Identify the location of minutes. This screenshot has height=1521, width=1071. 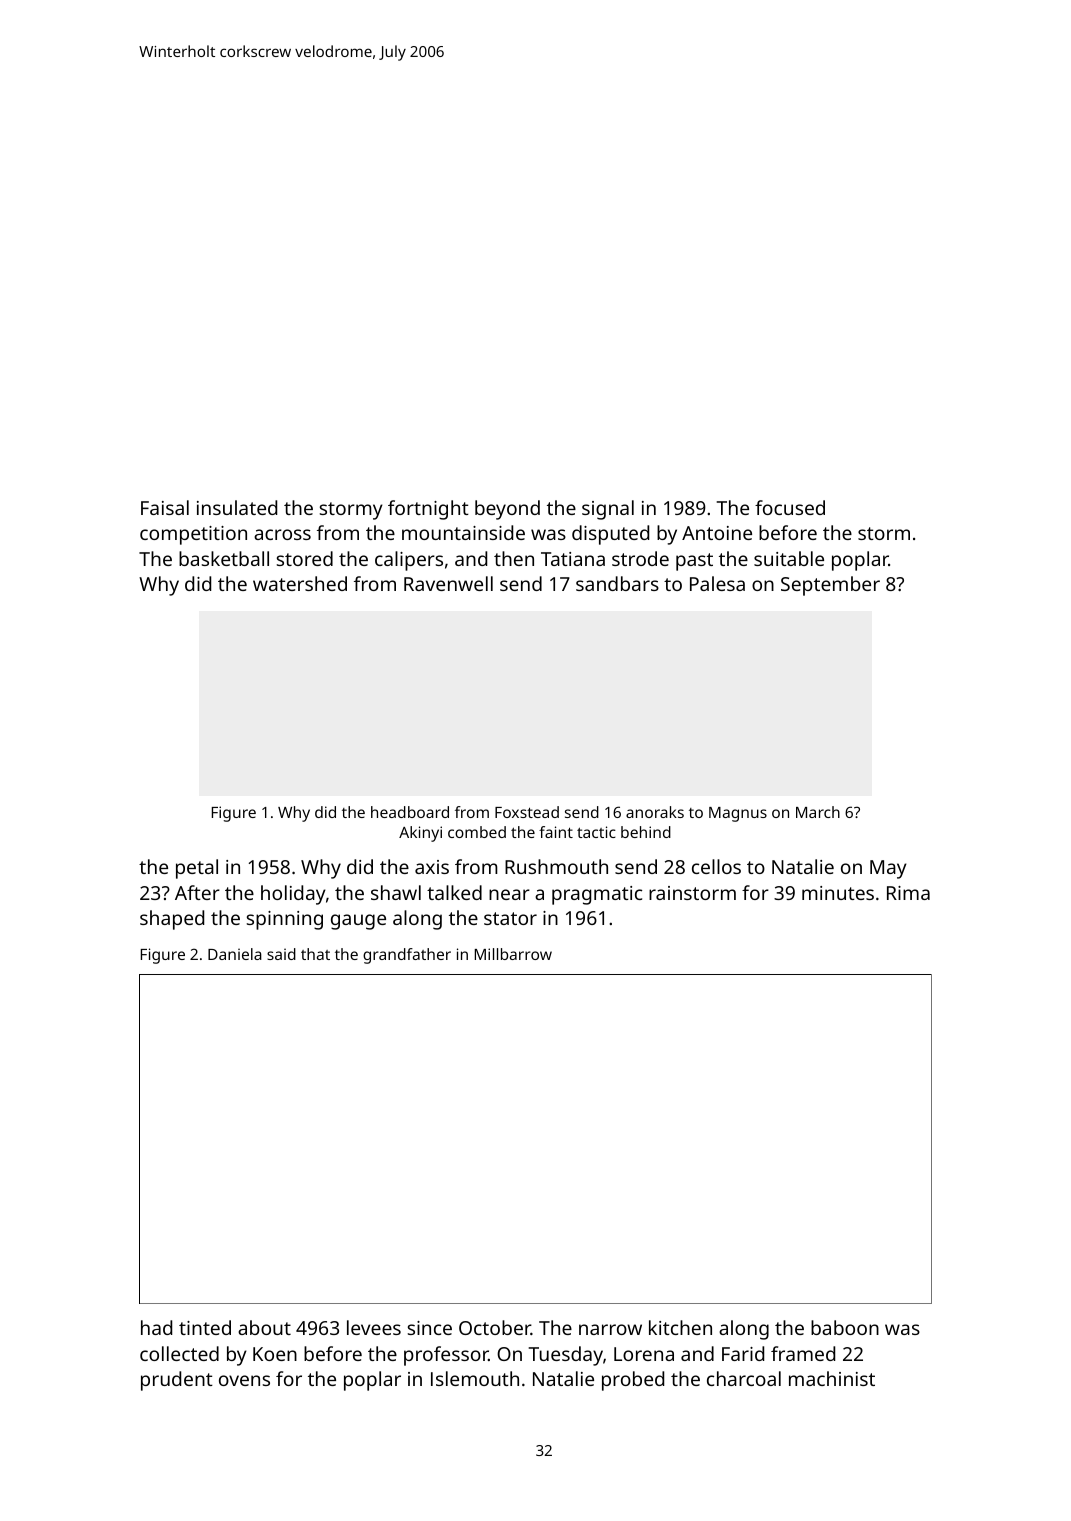
(838, 893).
